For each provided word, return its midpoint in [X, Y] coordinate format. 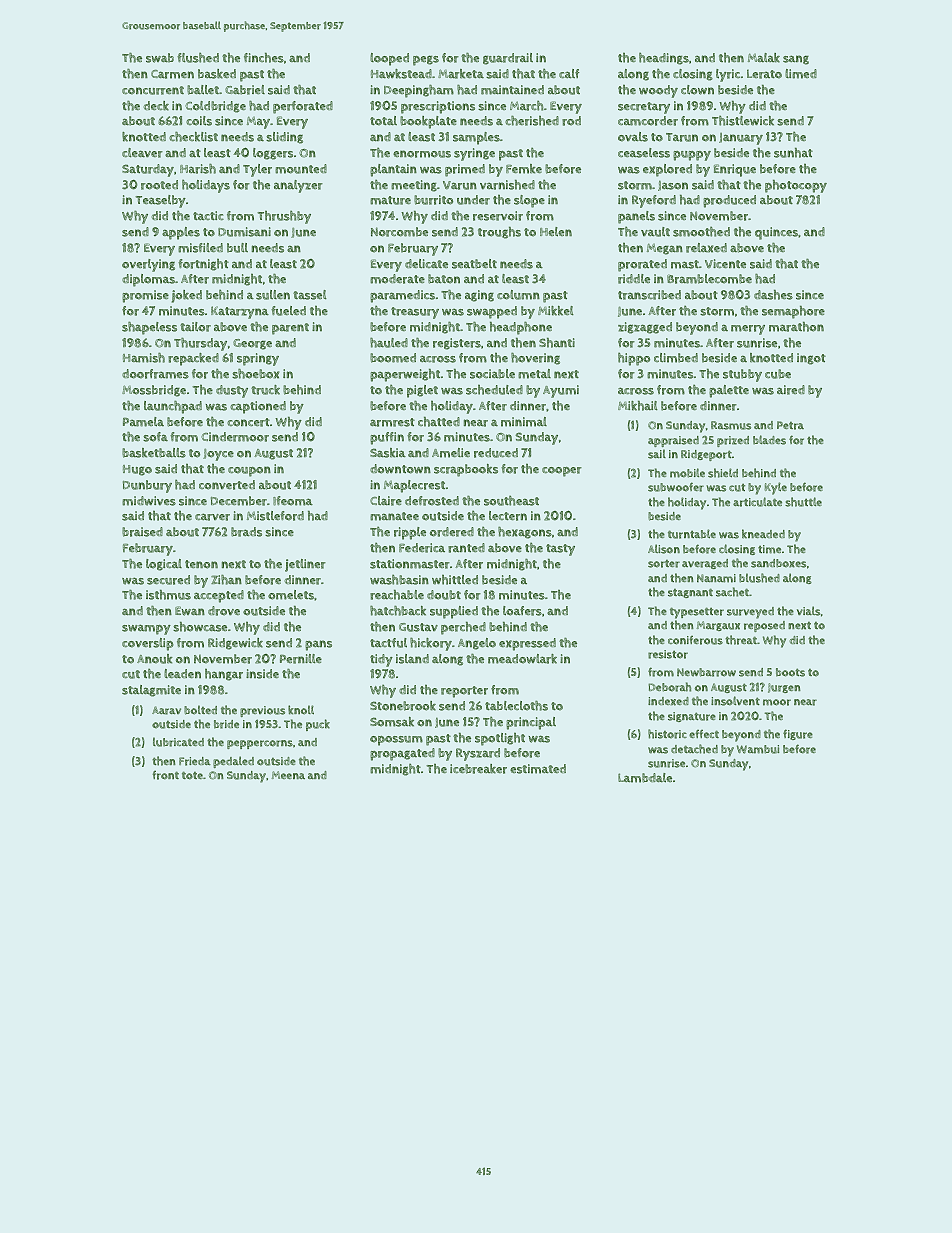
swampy [146, 630]
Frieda [195, 761]
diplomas [148, 280]
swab [160, 58]
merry [748, 330]
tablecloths [516, 706]
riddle [634, 279]
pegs [426, 60]
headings [664, 59]
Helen [556, 232]
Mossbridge [154, 391]
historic [667, 734]
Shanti [557, 343]
